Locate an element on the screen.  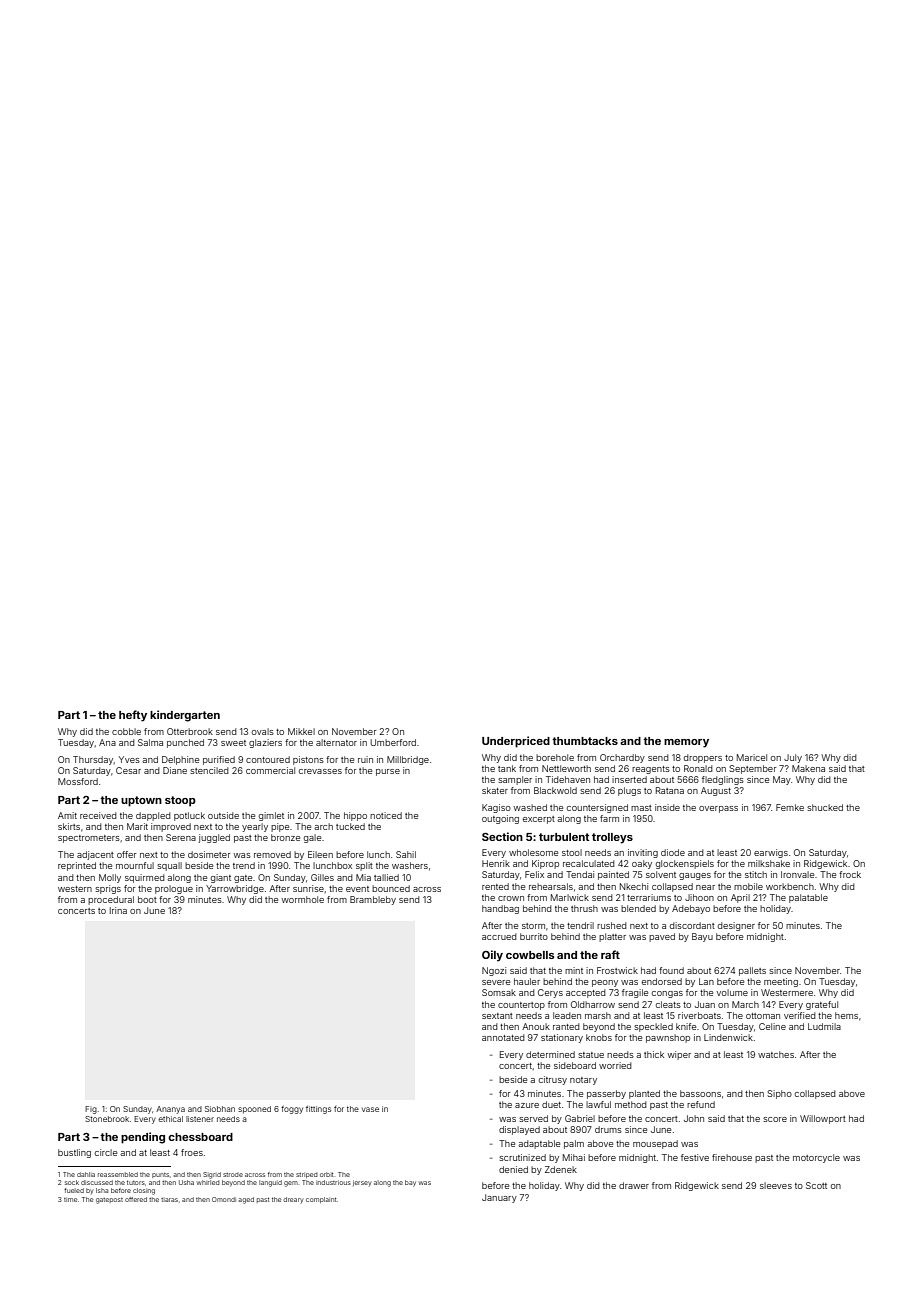
July is located at coordinates (793, 758).
